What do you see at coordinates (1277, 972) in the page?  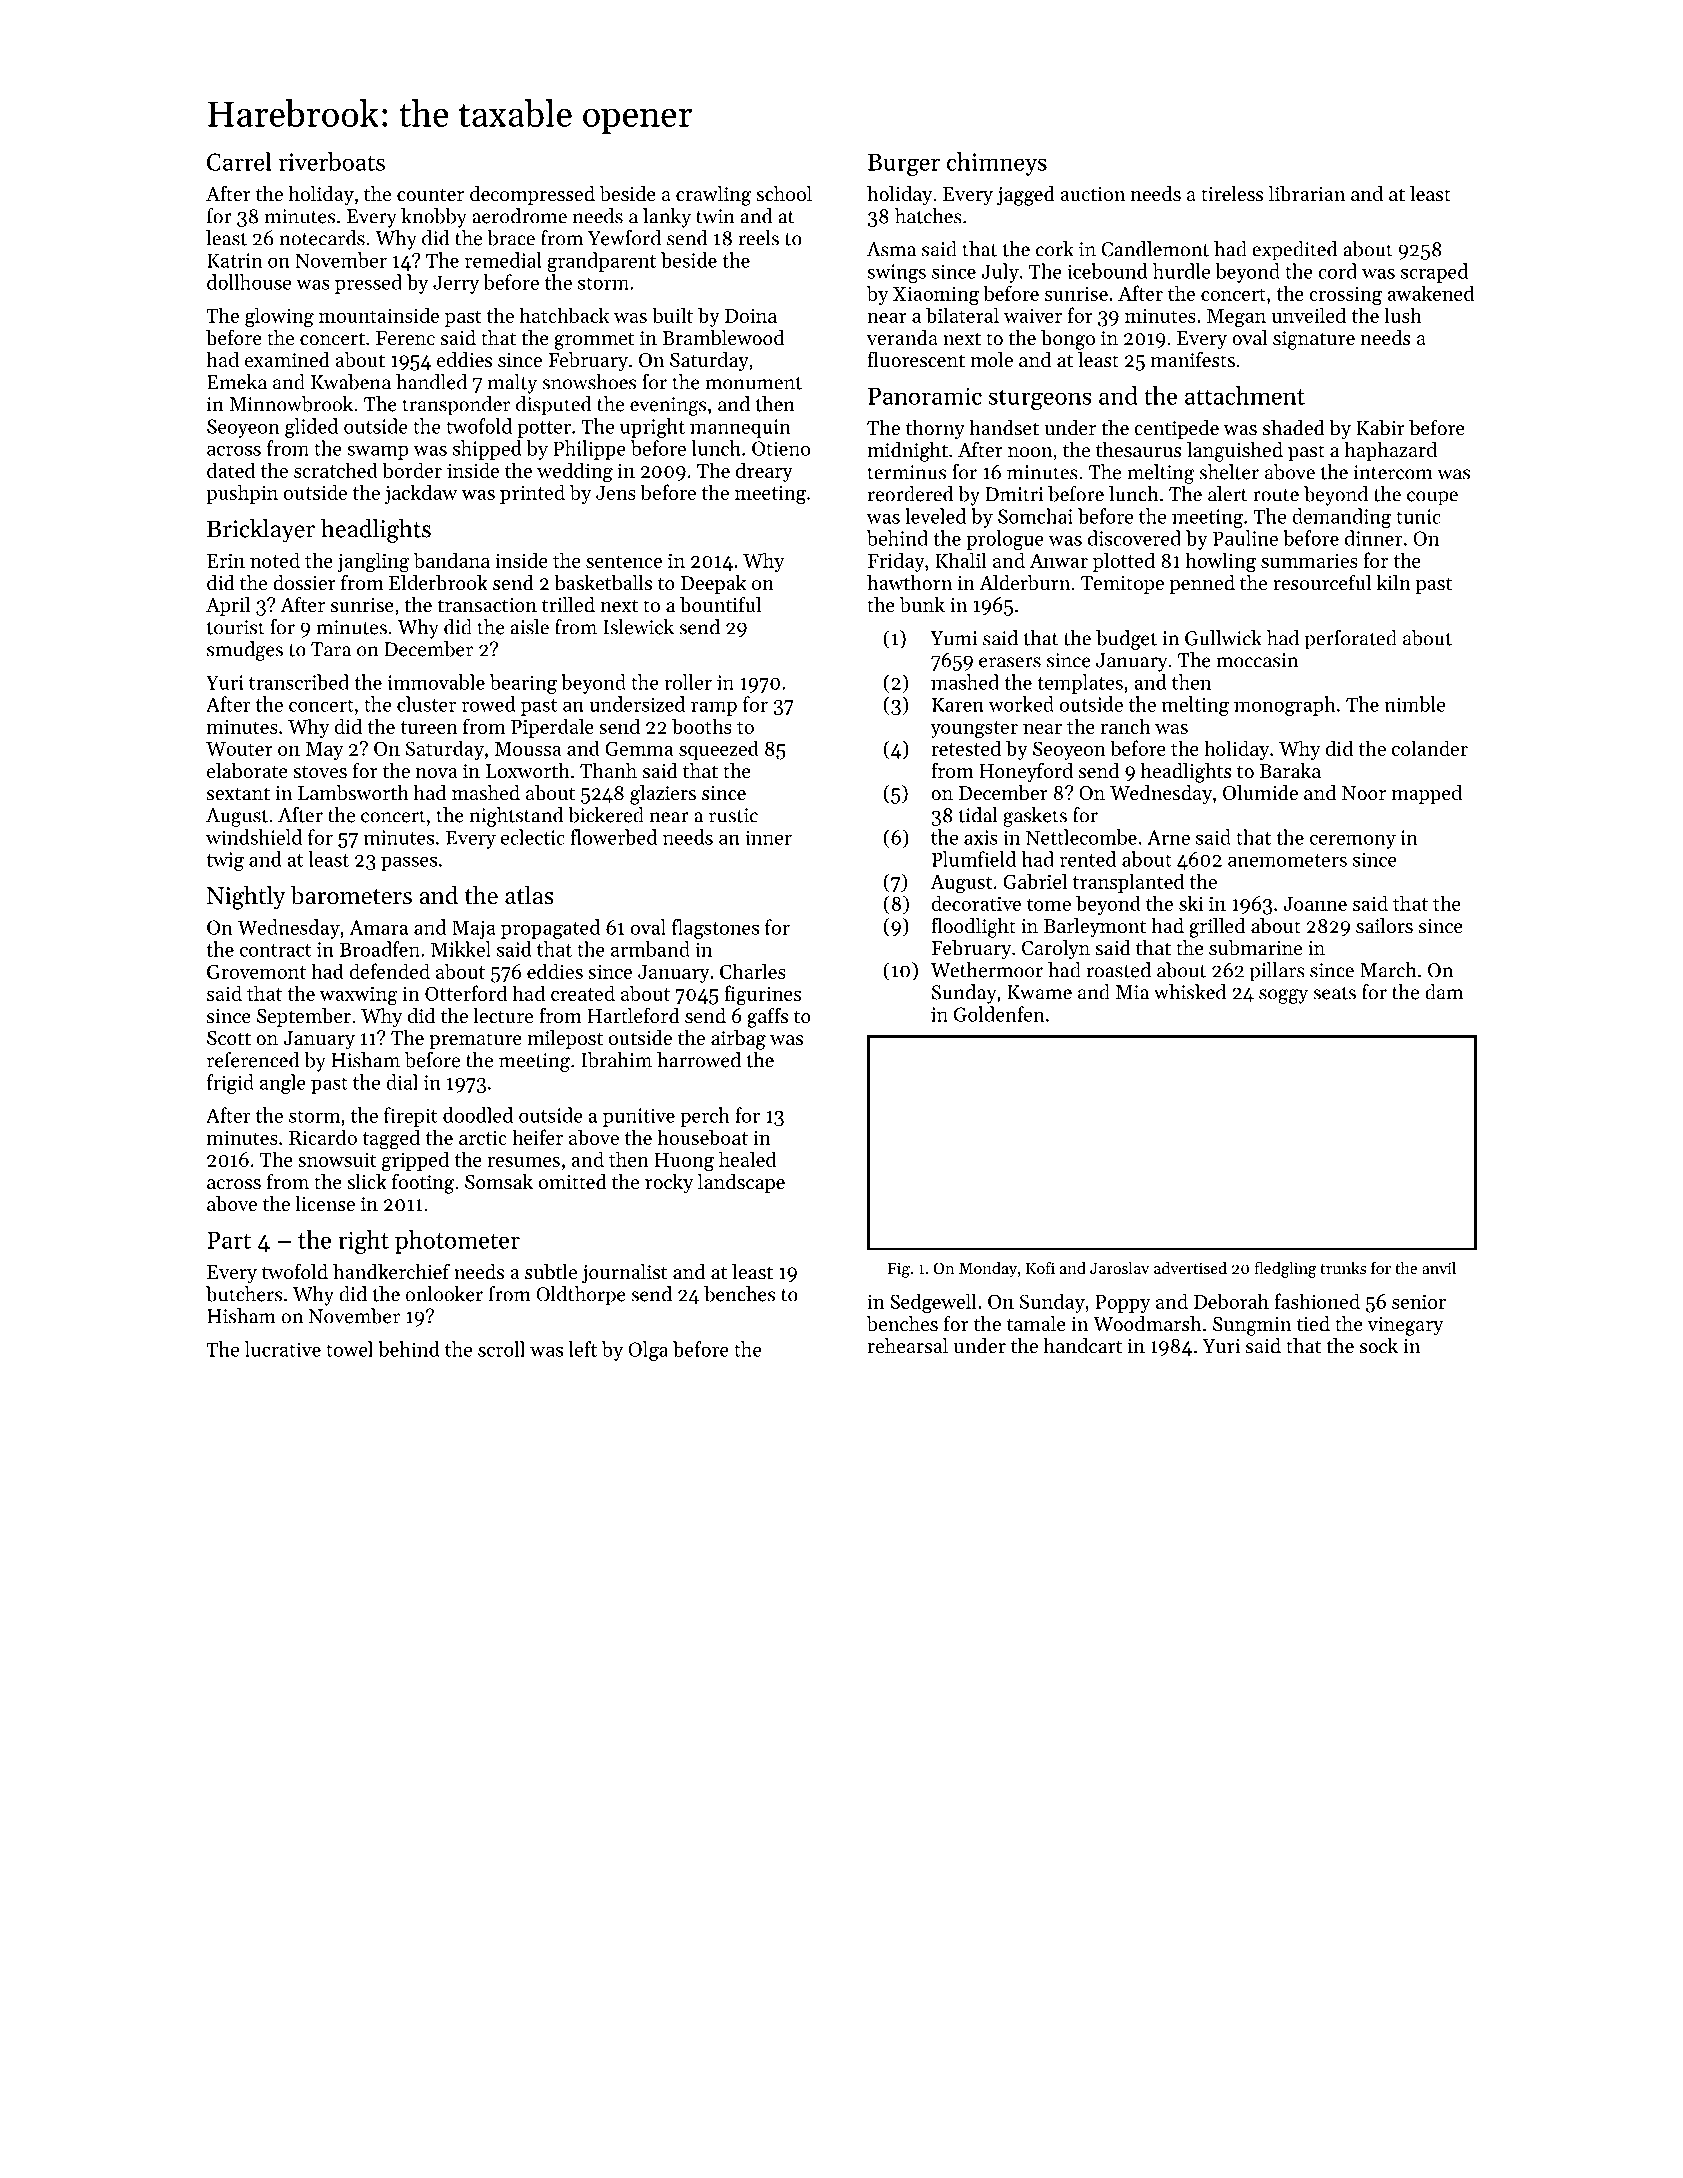 I see `pillars` at bounding box center [1277, 972].
